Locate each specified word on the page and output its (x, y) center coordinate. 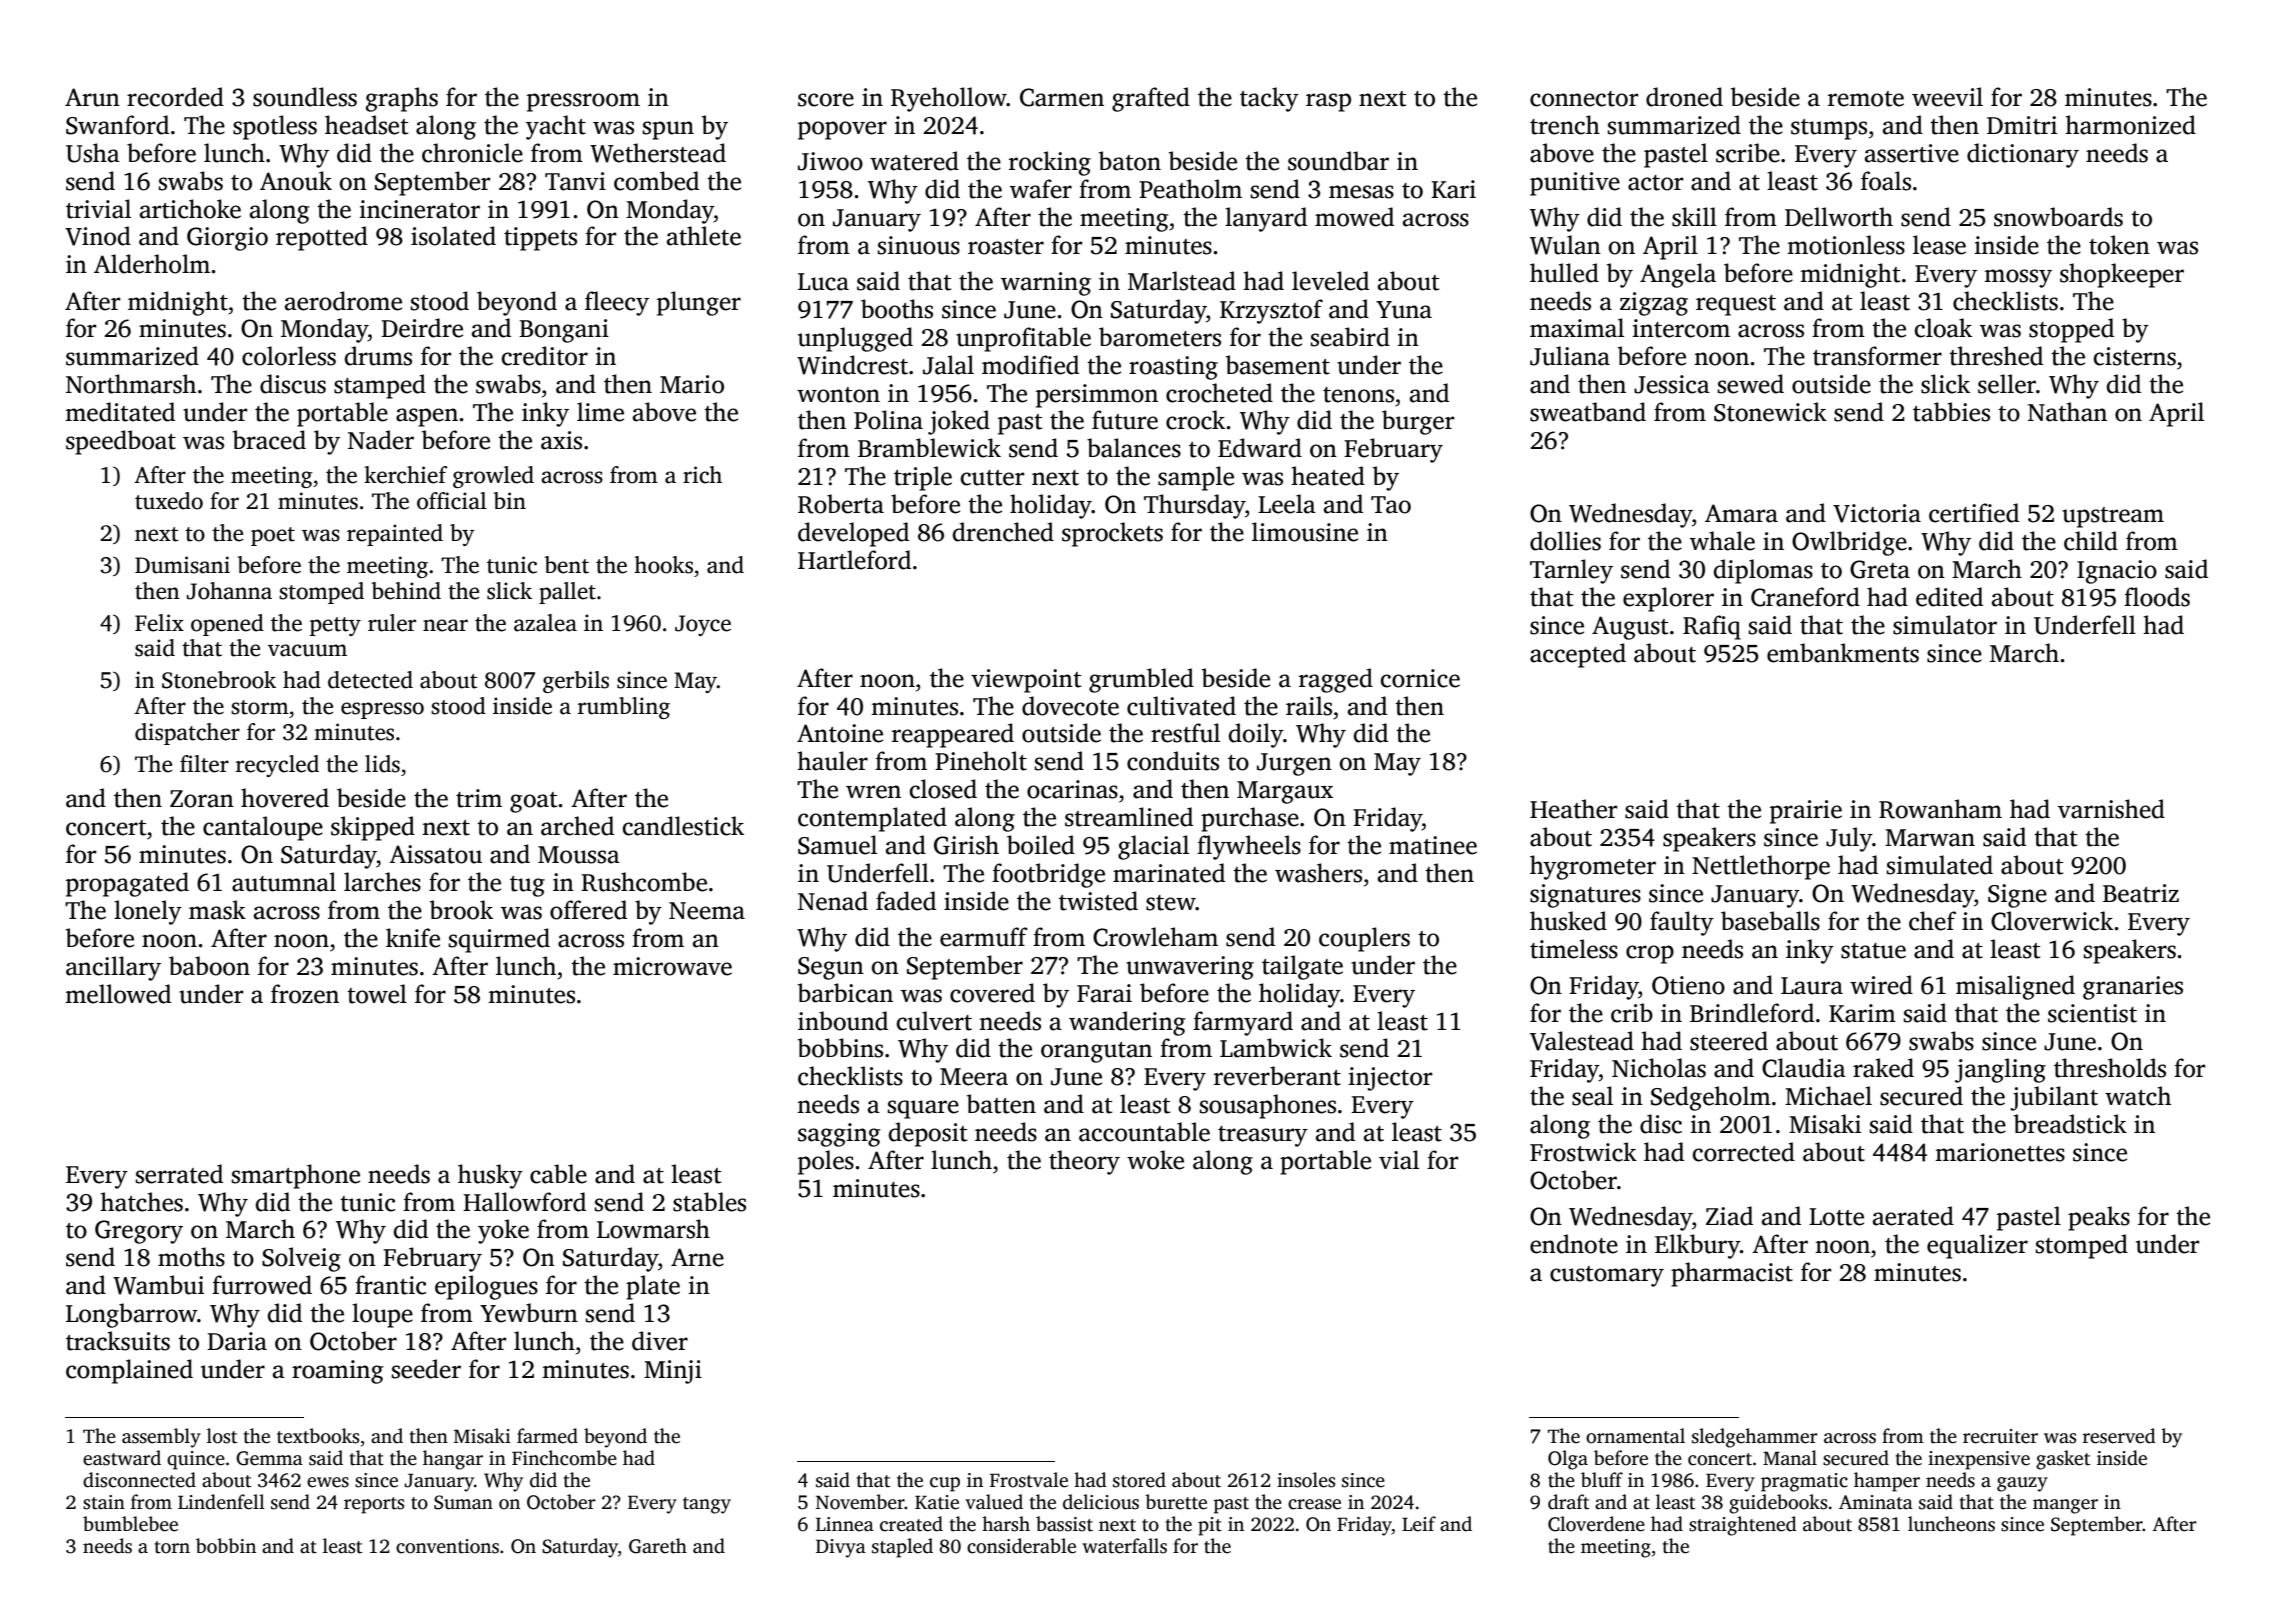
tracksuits (118, 1341)
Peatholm (1190, 189)
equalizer (1977, 1246)
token (2119, 245)
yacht (556, 127)
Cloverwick (2052, 921)
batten (1001, 1104)
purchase (1250, 819)
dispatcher (187, 734)
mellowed (118, 994)
